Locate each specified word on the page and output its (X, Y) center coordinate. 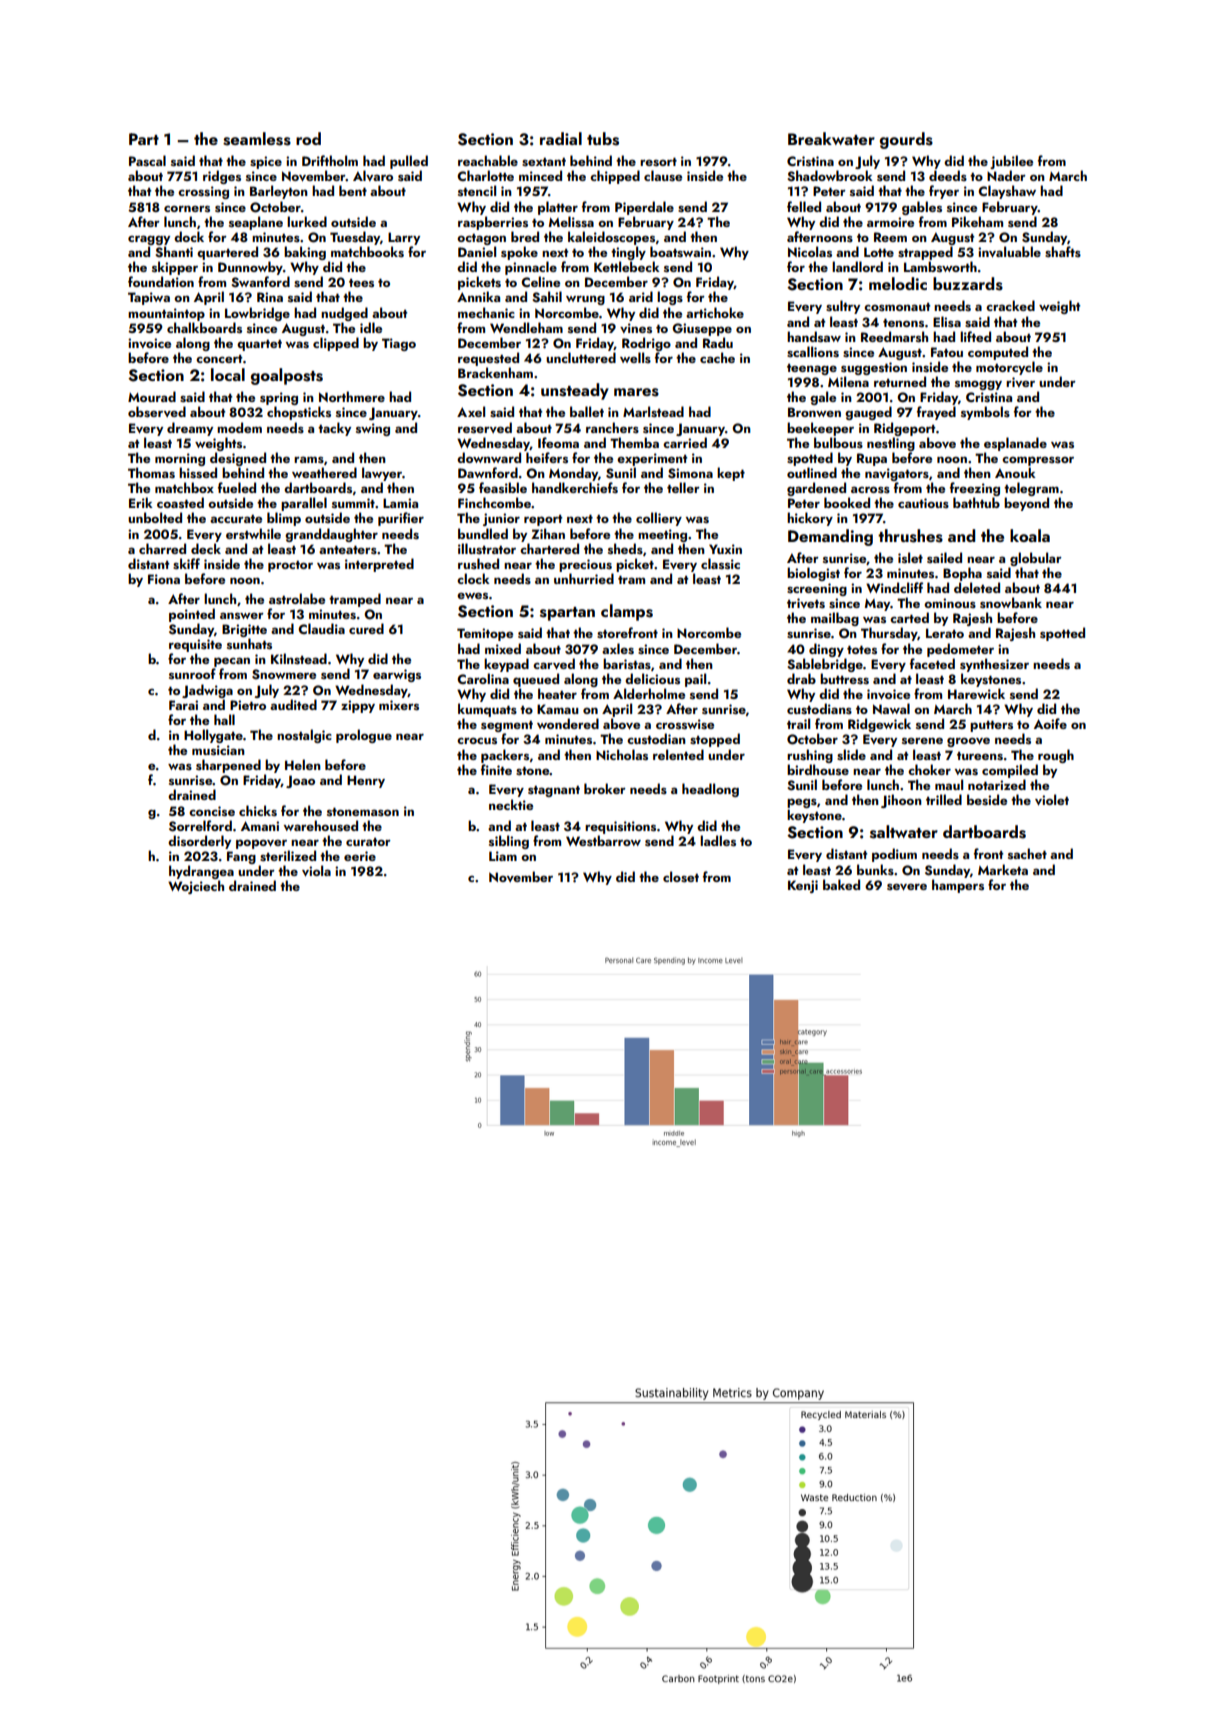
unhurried (584, 578)
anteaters (348, 549)
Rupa (872, 459)
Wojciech (196, 887)
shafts (1063, 251)
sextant (544, 162)
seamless (257, 139)
